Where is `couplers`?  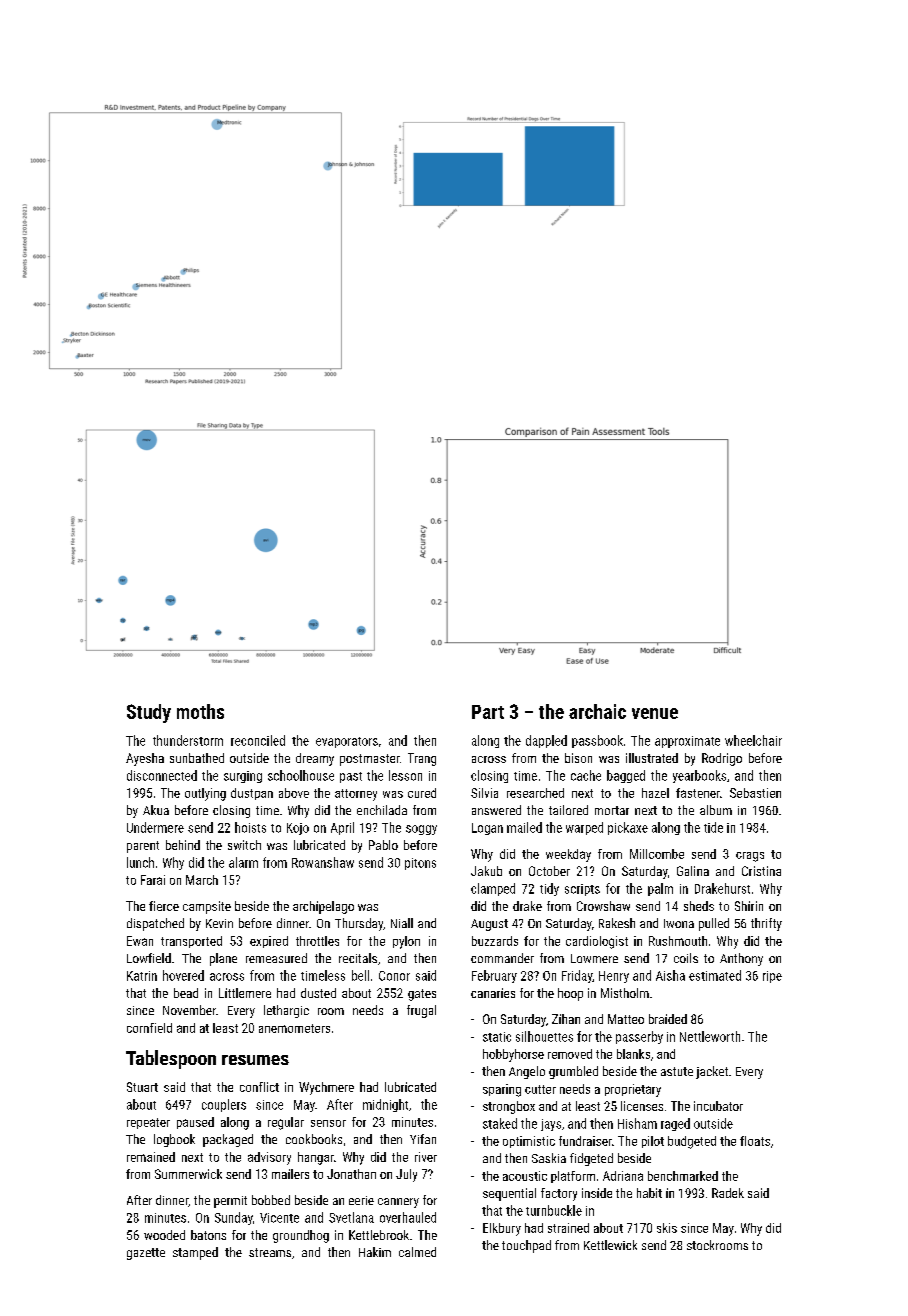 couplers is located at coordinates (224, 1105).
